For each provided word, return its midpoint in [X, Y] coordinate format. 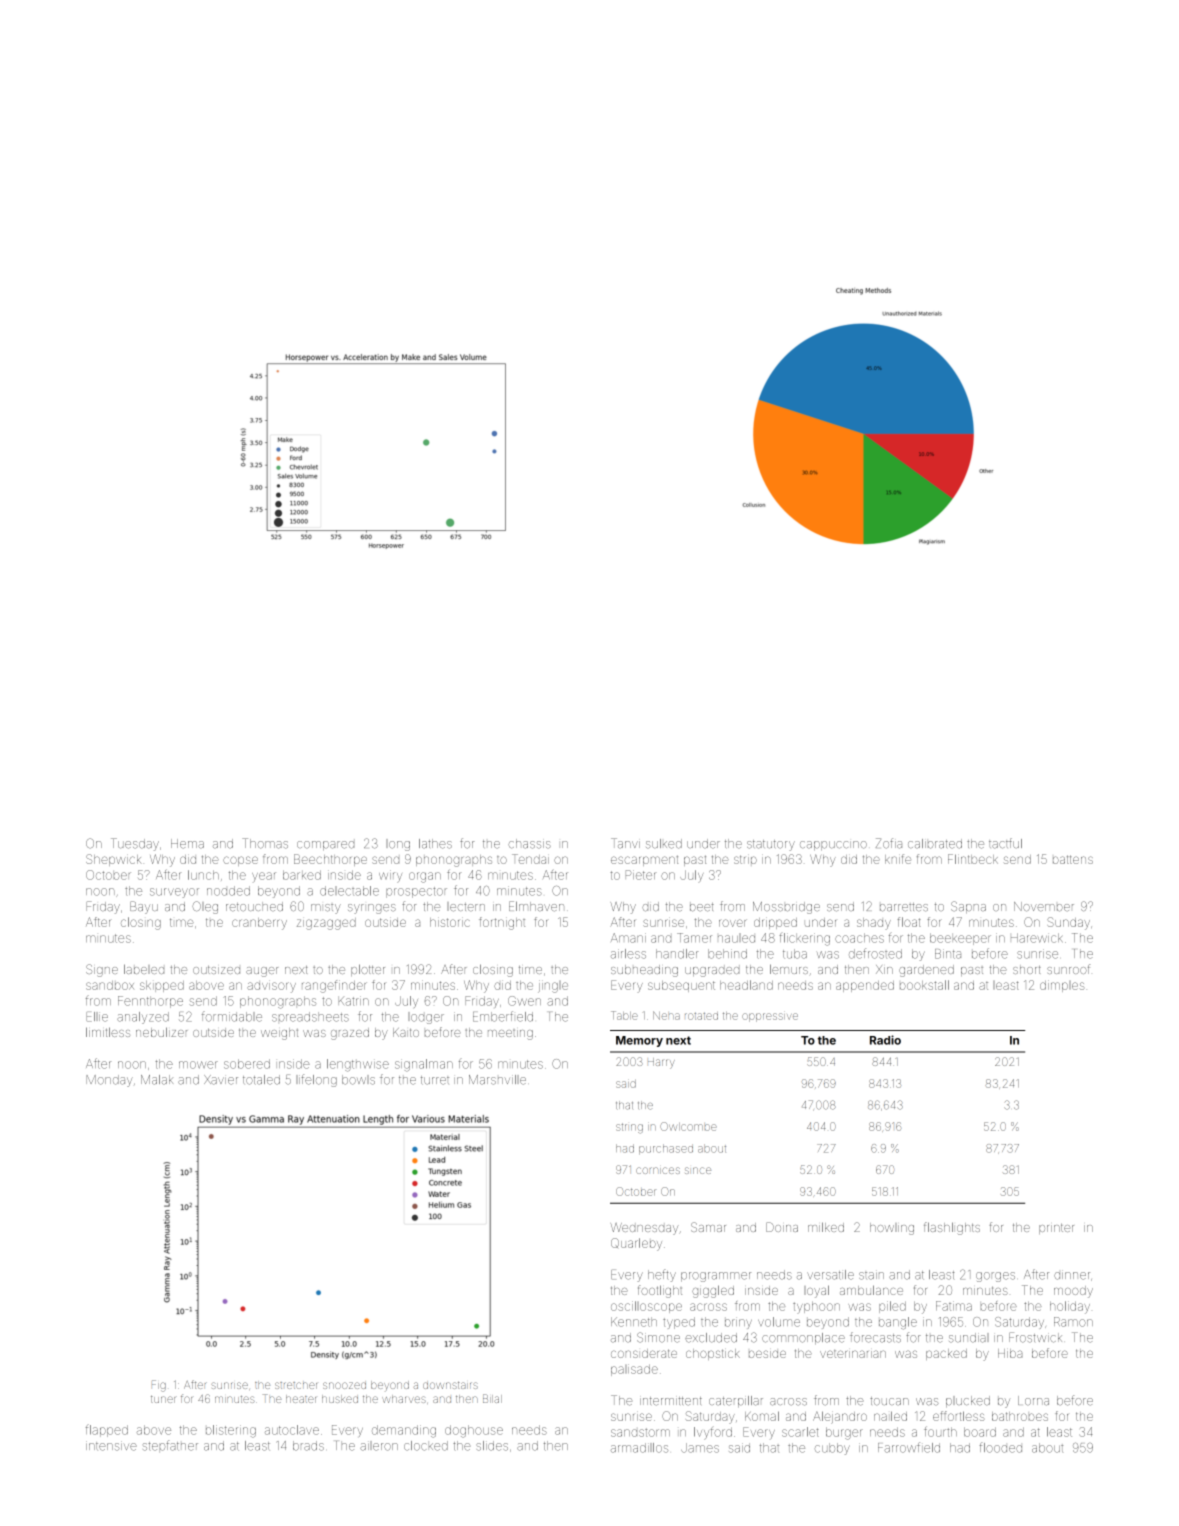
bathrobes [1020, 1416]
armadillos [639, 1448]
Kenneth [634, 1322]
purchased [666, 1149]
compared [325, 845]
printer [1056, 1229]
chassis [529, 844]
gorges [995, 1277]
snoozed [344, 1385]
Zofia [889, 843]
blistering [231, 1431]
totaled [261, 1080]
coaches [859, 938]
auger [262, 972]
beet [702, 907]
